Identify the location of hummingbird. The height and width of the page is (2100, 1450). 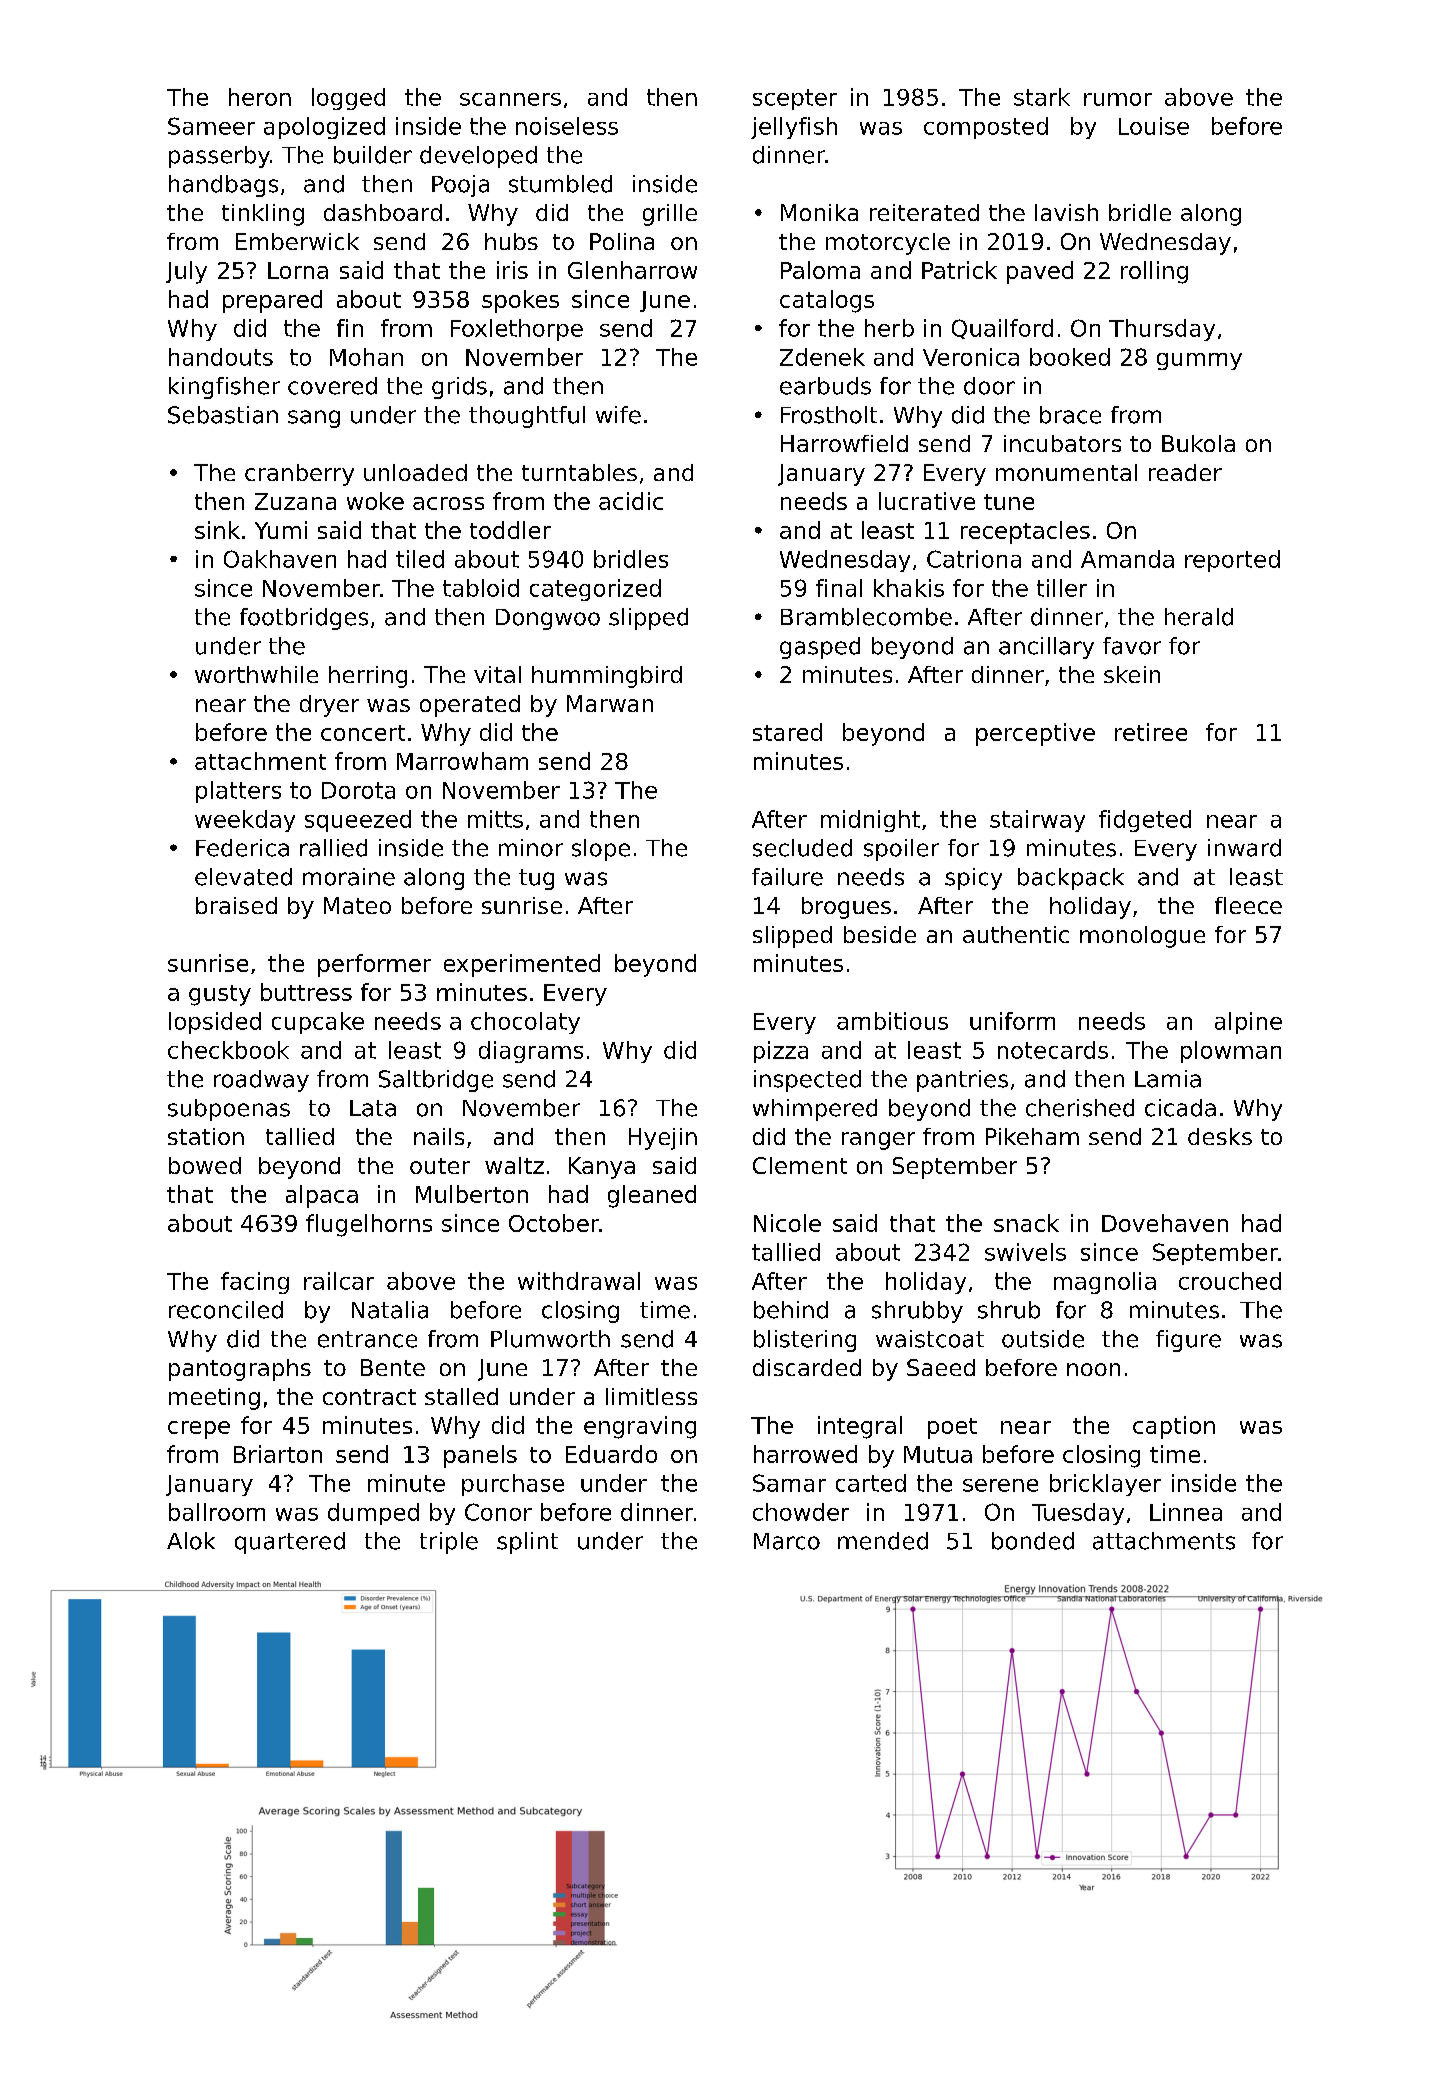
(607, 677).
